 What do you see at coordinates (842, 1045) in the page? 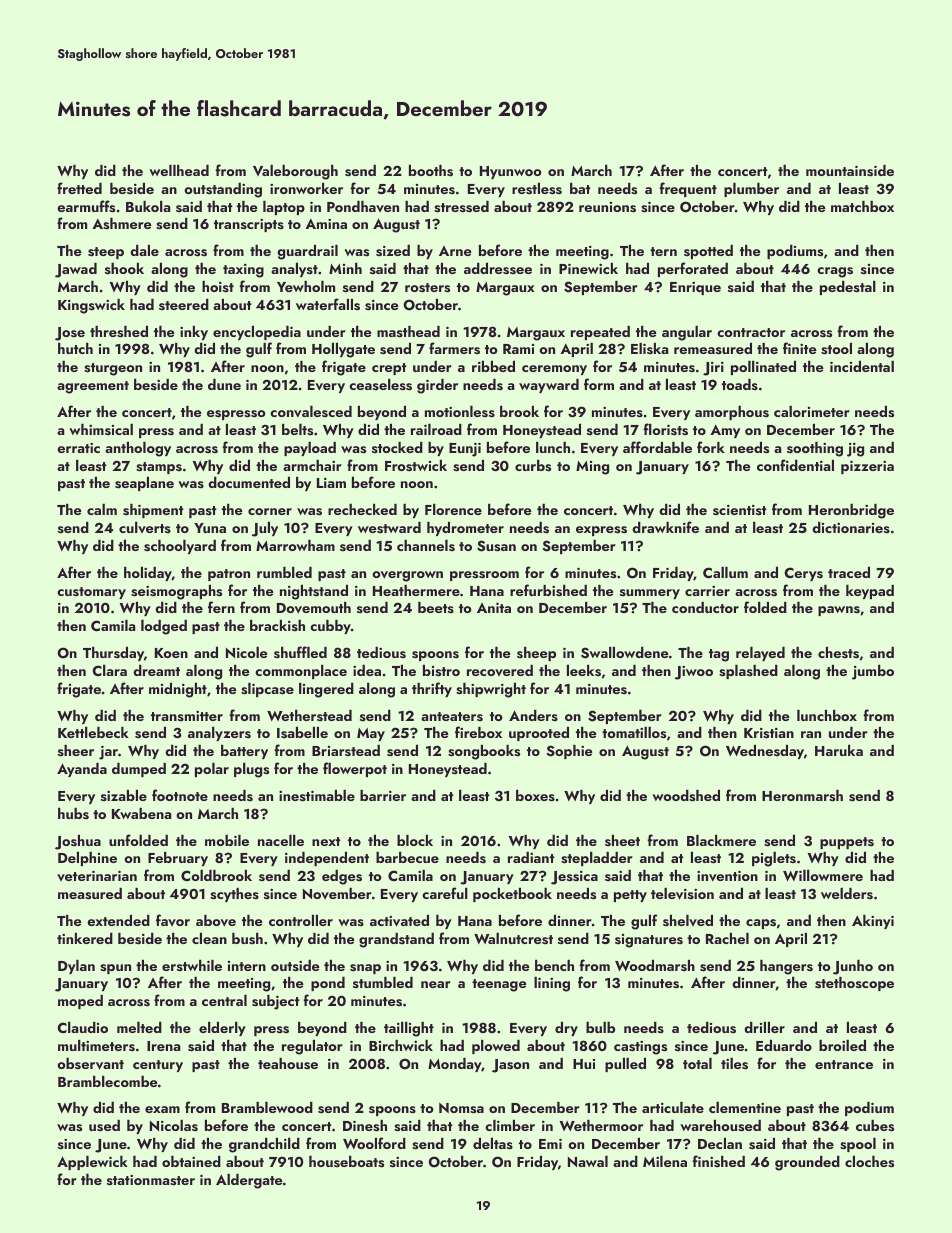
I see `broiled` at bounding box center [842, 1045].
